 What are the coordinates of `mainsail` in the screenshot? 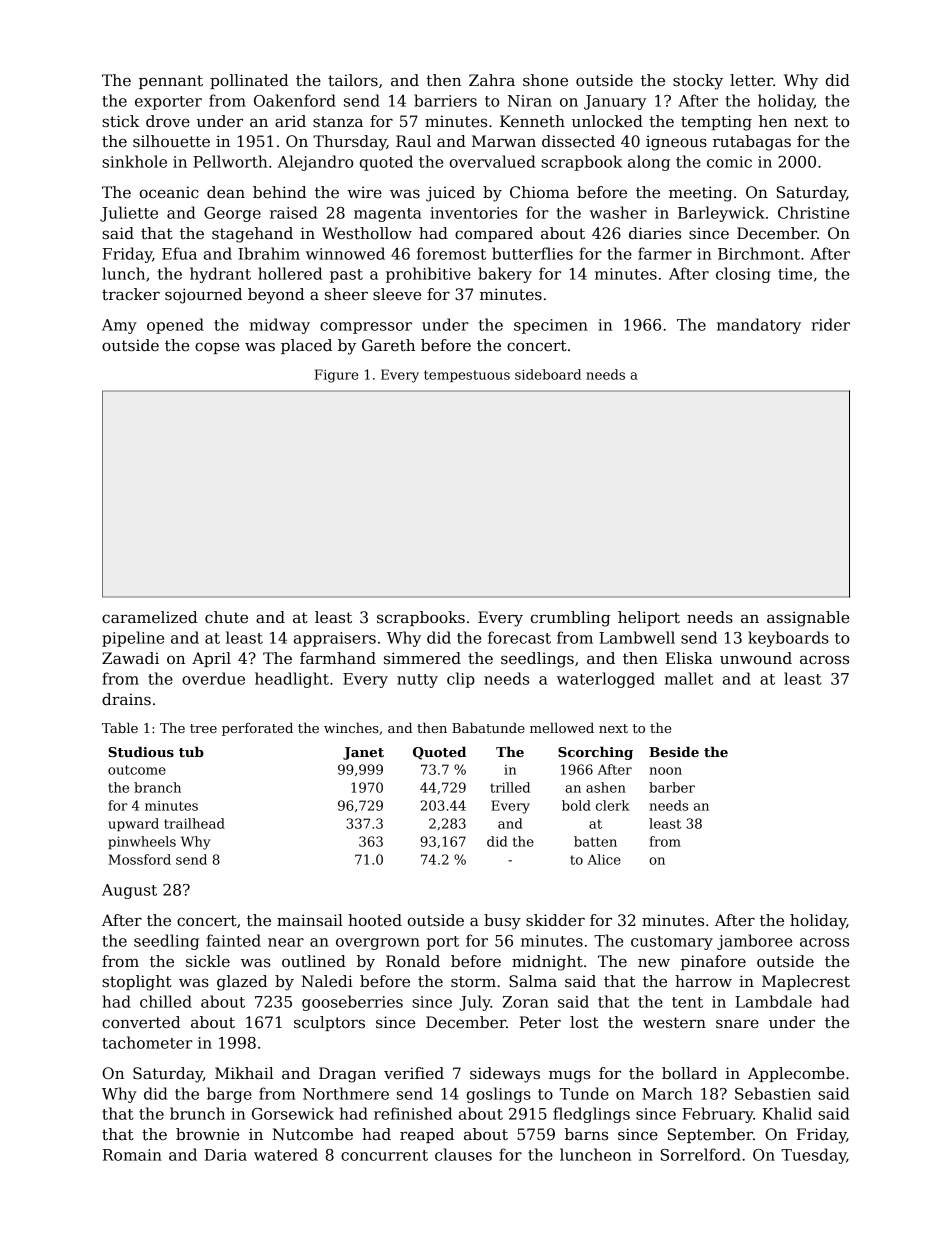 It's located at (310, 920).
